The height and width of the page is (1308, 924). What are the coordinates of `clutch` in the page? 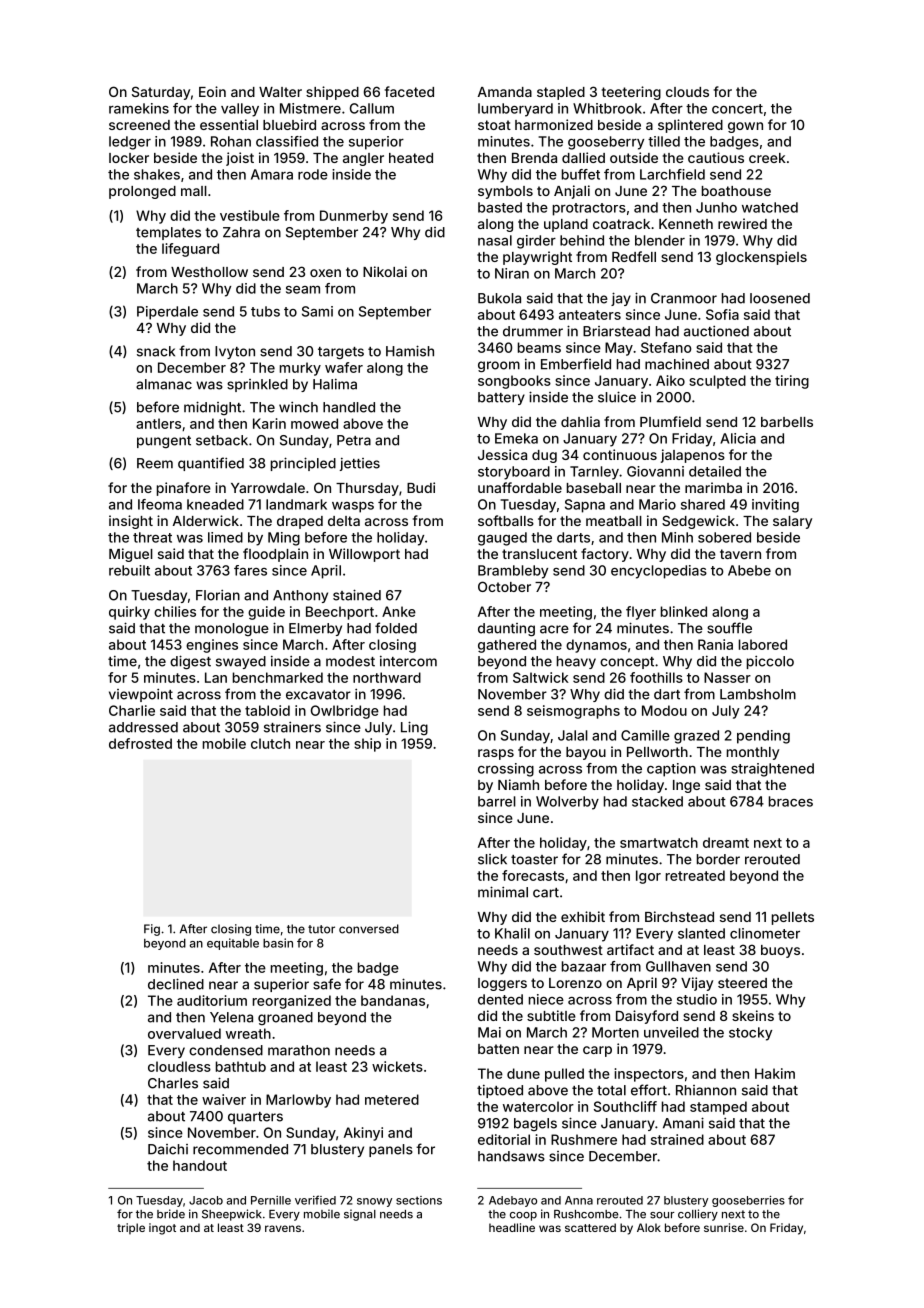 It's located at (270, 743).
